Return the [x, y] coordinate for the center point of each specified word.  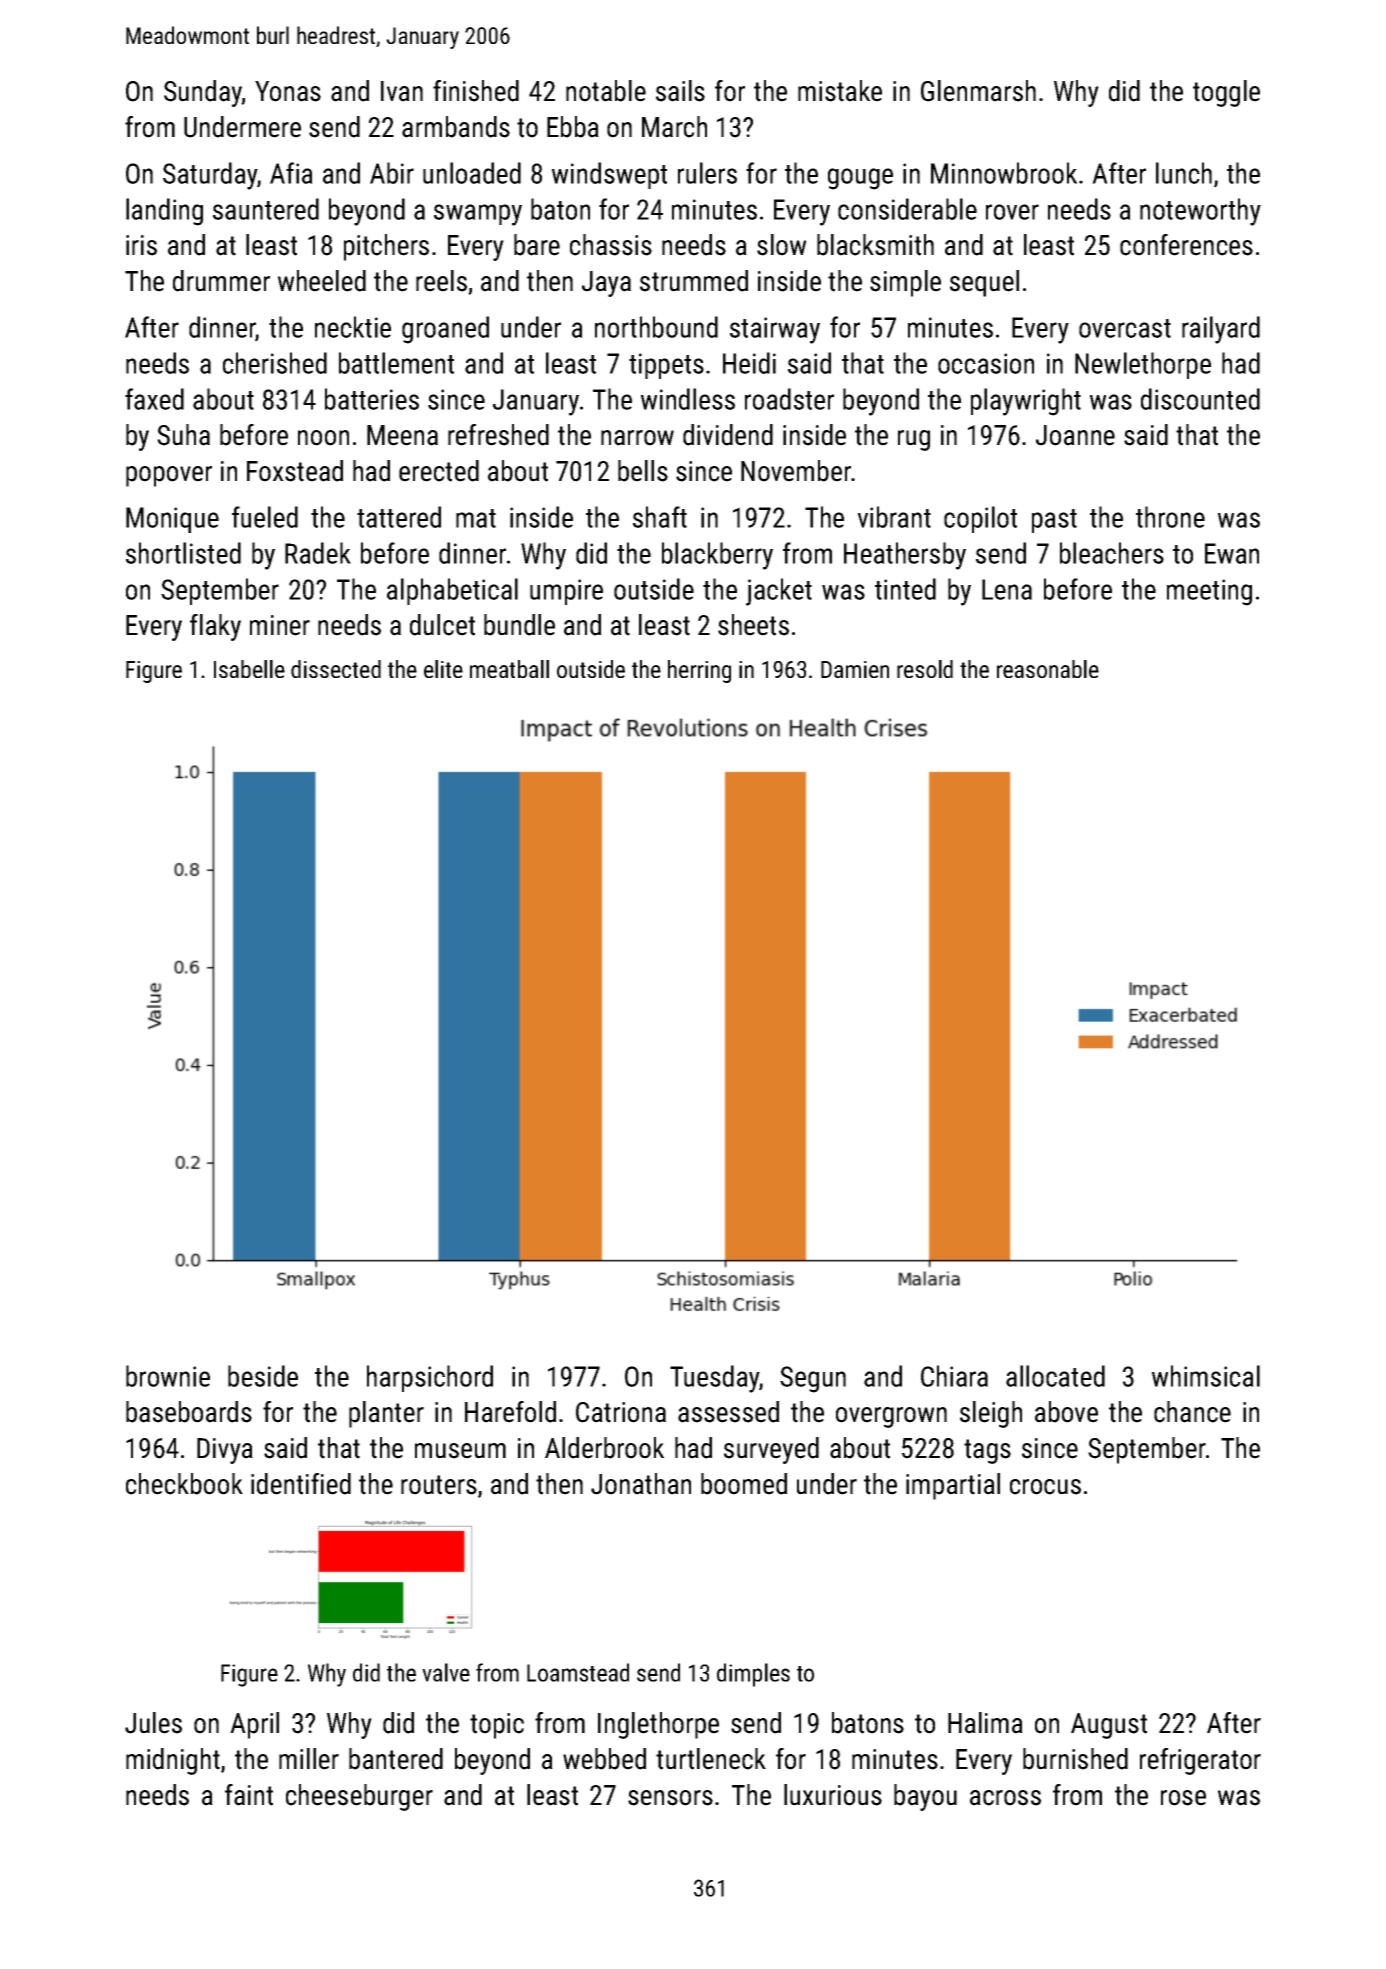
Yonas [288, 91]
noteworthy [1200, 212]
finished [476, 91]
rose [1183, 1798]
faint [249, 1795]
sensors [670, 1798]
